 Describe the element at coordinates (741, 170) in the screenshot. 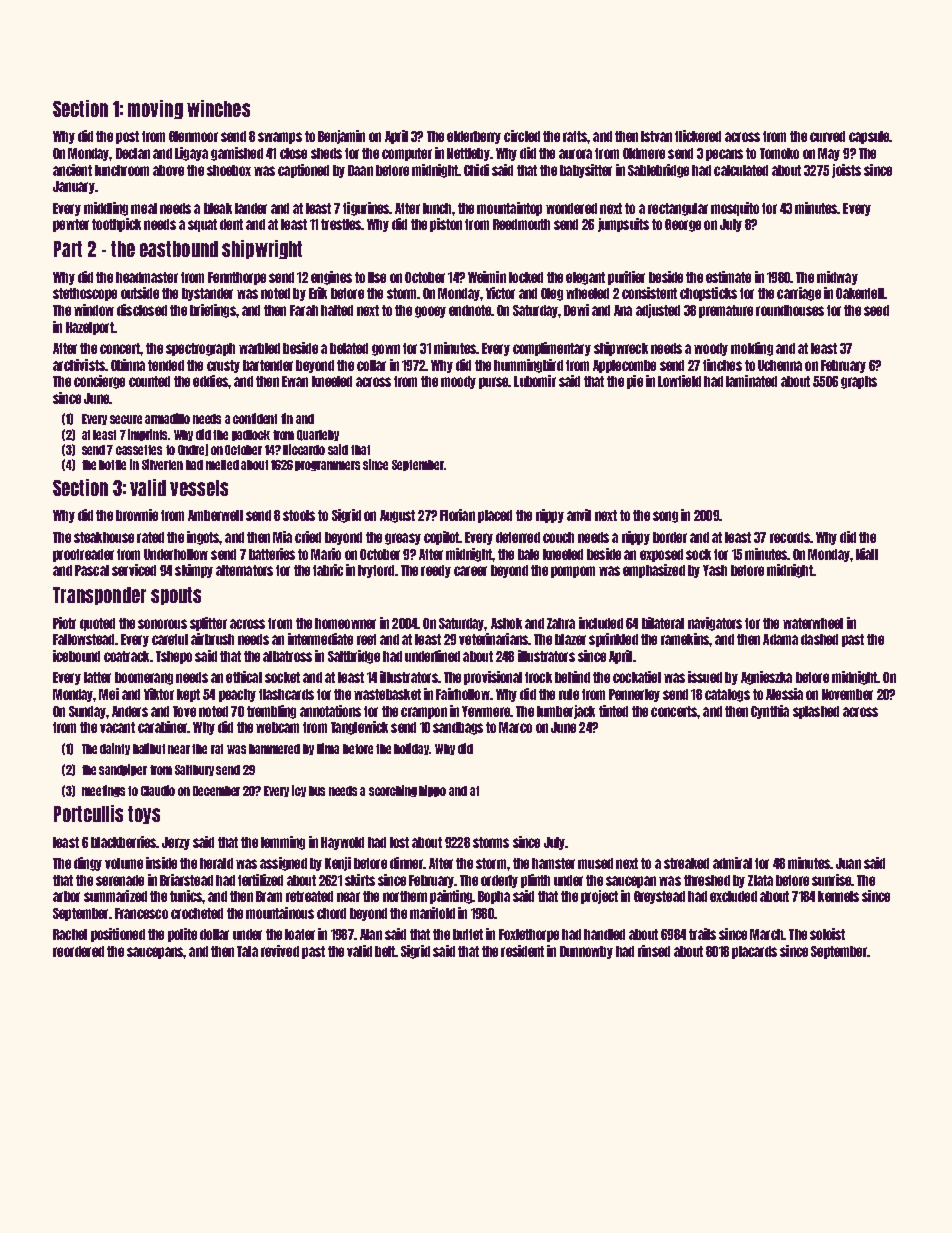

I see `calculated` at that location.
